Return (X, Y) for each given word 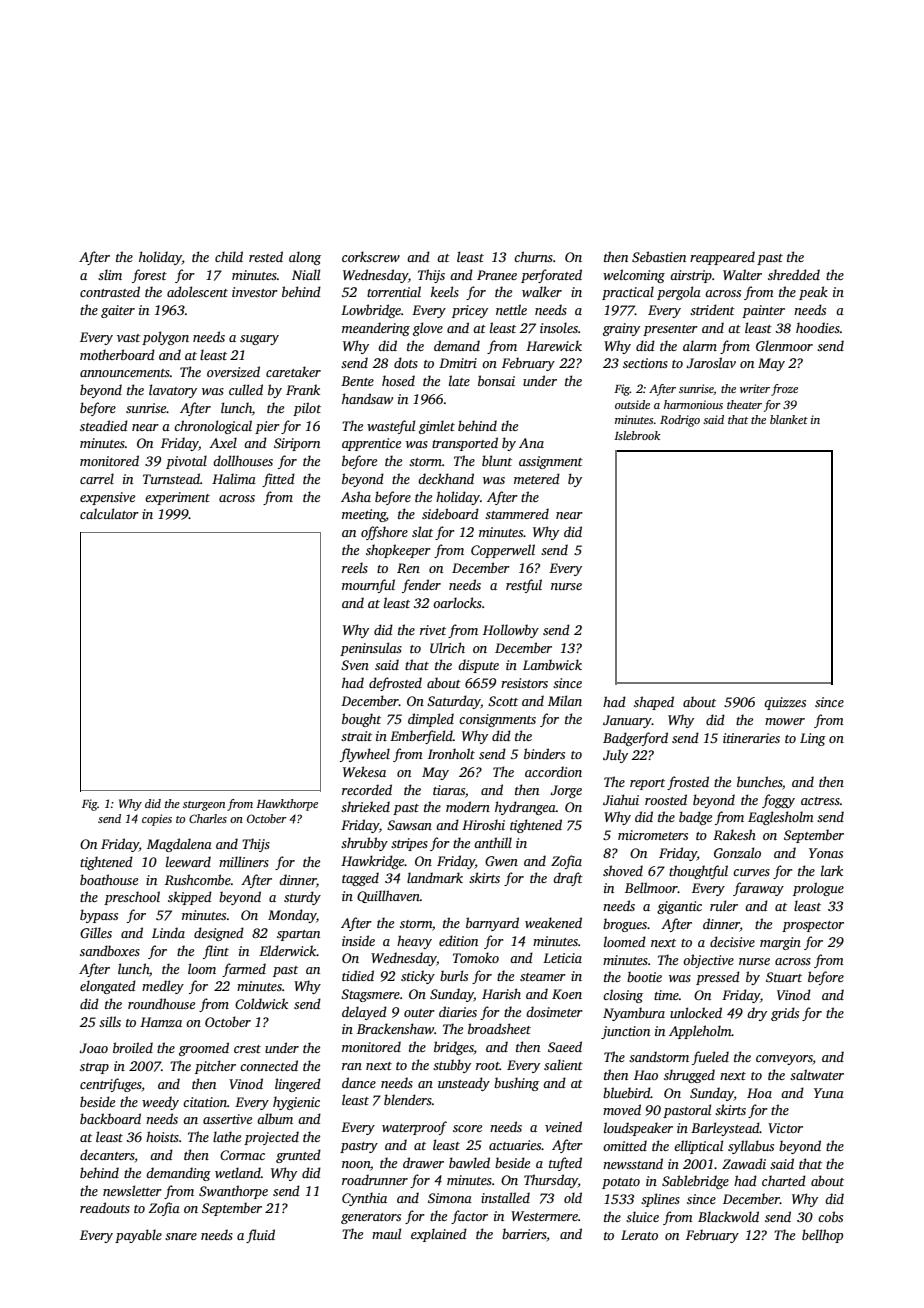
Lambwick (552, 664)
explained (439, 1235)
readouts (105, 1207)
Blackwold (728, 1216)
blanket (789, 419)
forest (149, 276)
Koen (567, 994)
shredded (794, 274)
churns (533, 256)
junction (625, 1032)
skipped (190, 898)
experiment (177, 498)
